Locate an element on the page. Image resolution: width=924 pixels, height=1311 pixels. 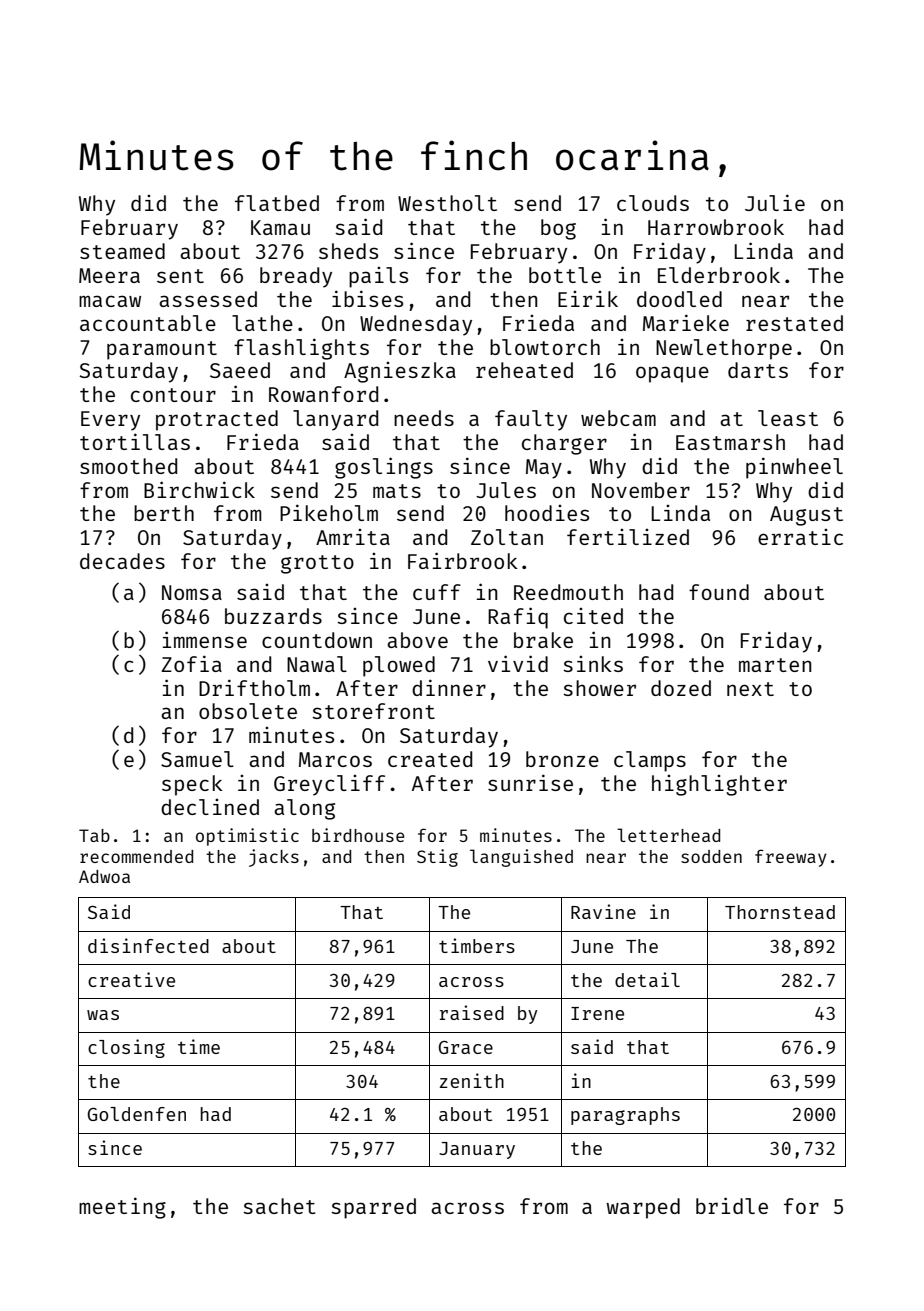
bog is located at coordinates (558, 229).
